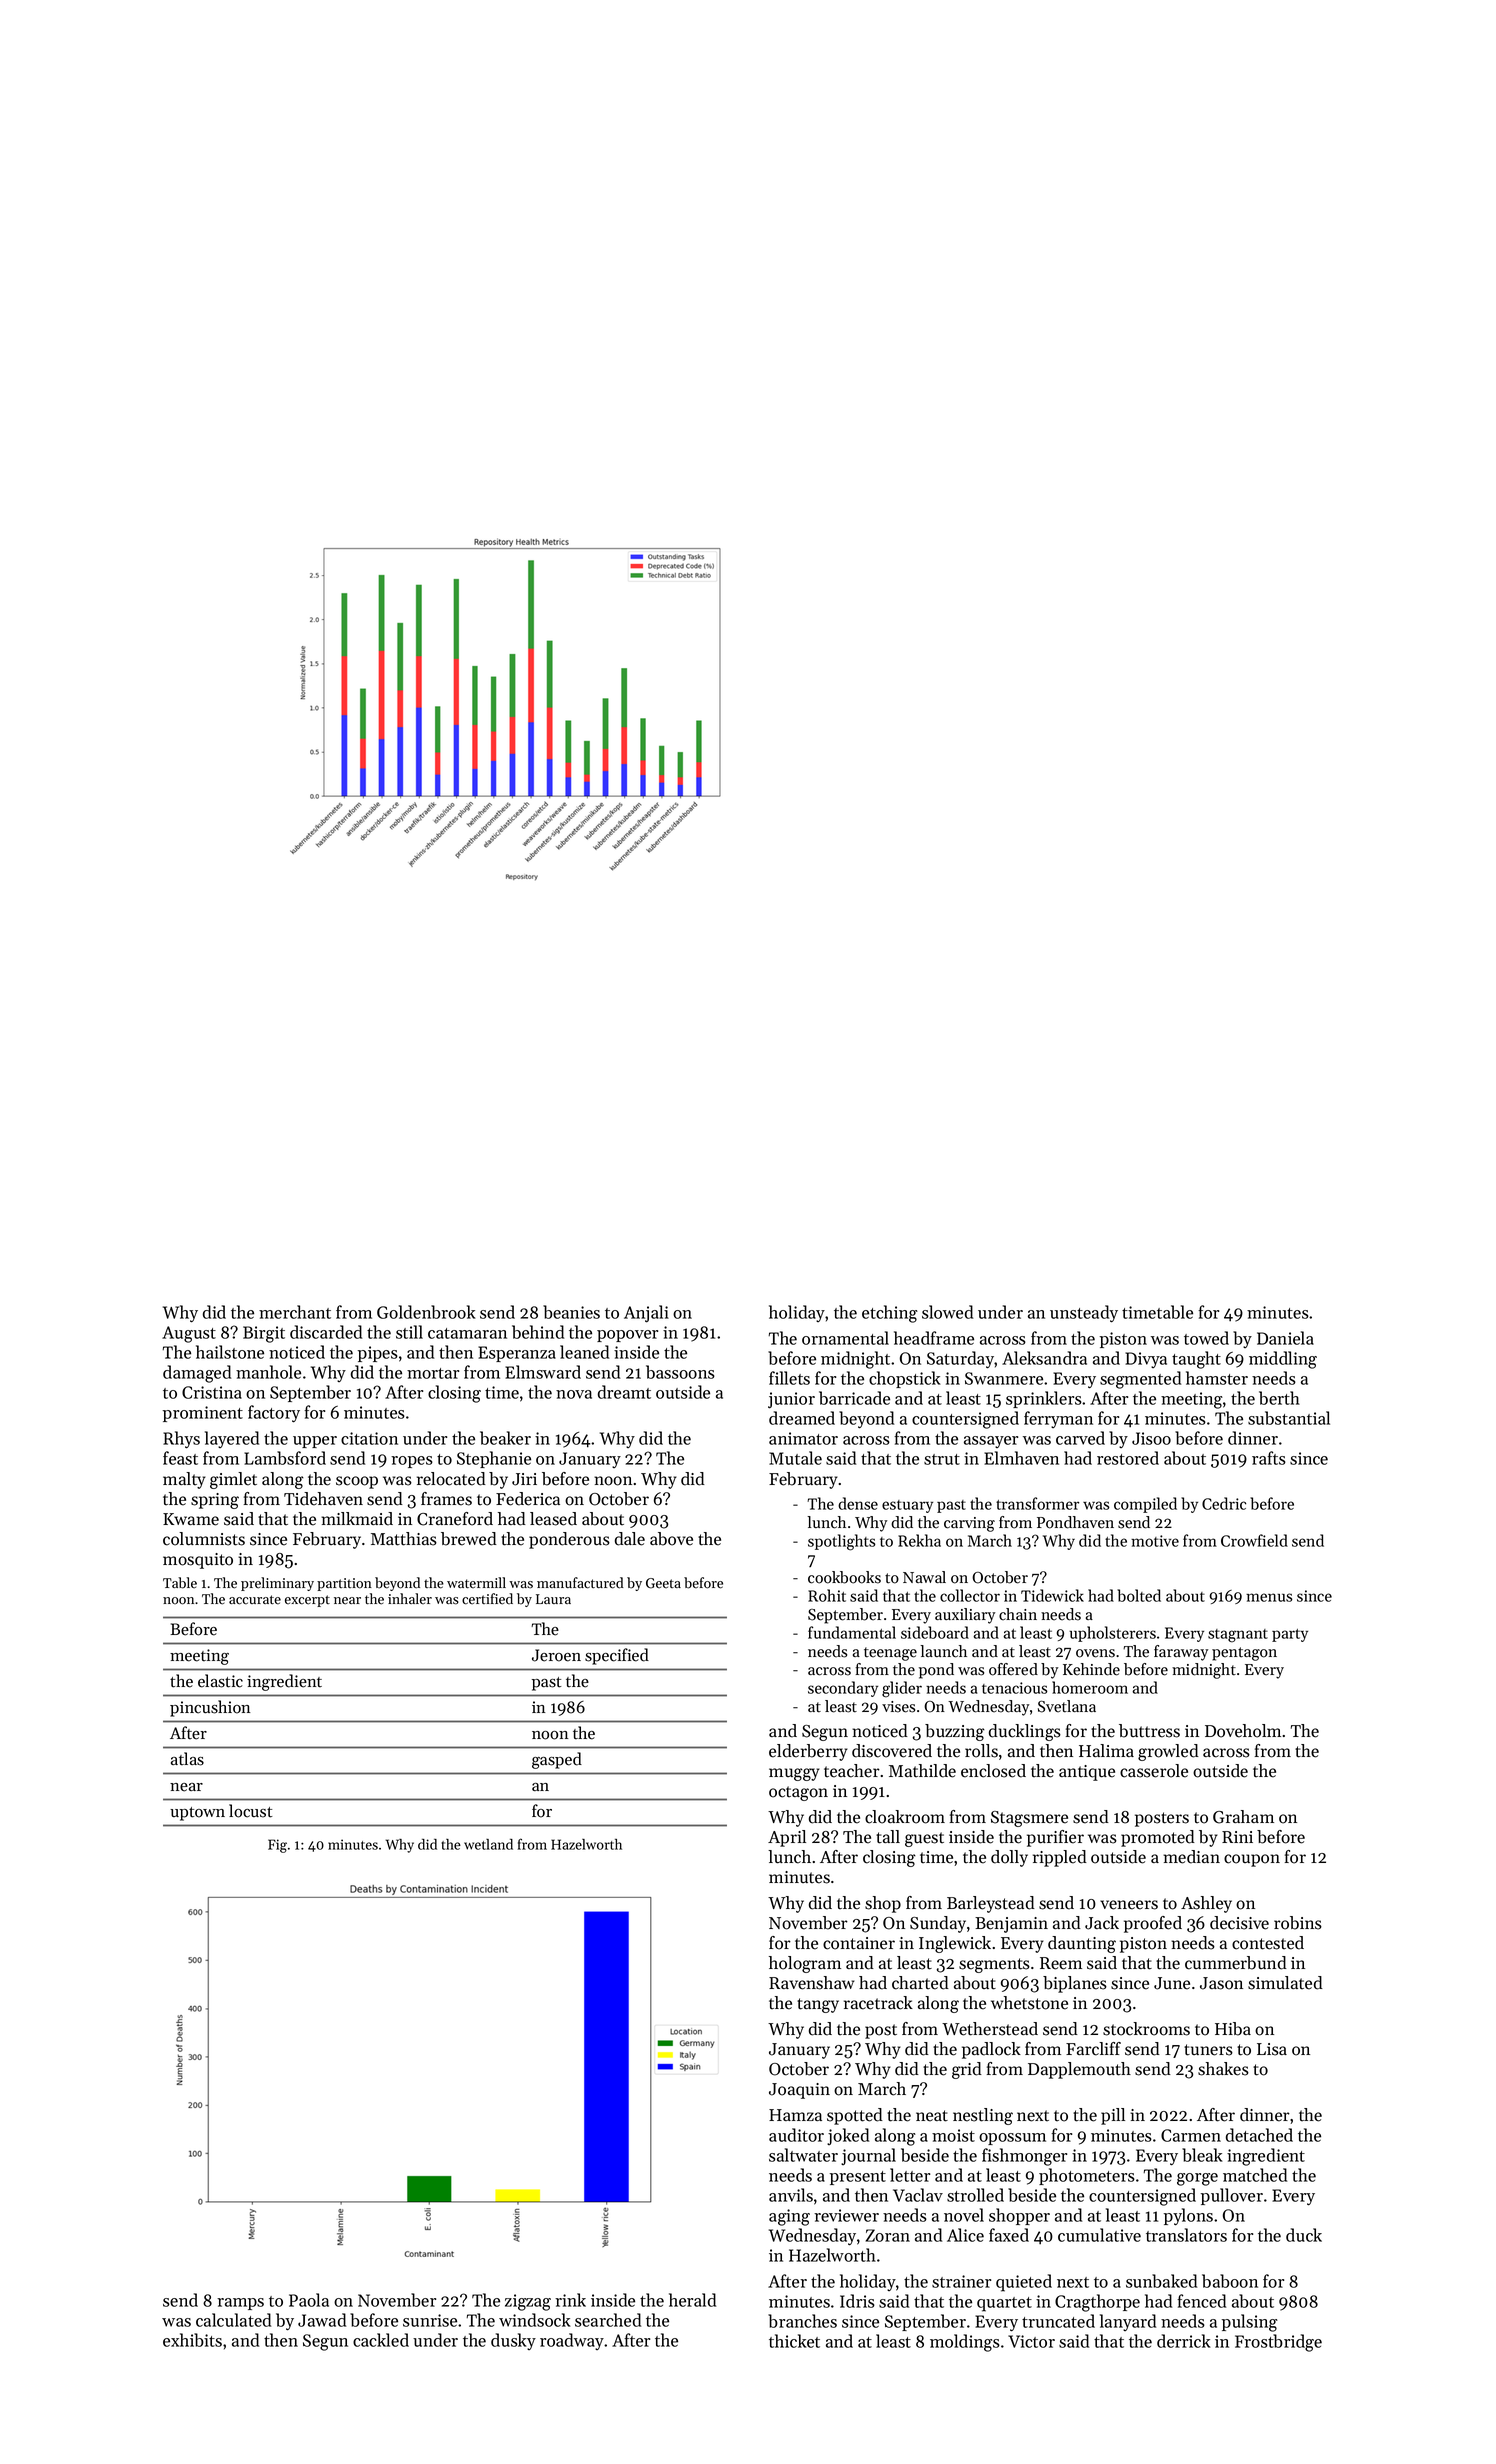 This image has height=2464, width=1496. I want to click on wetland, so click(488, 1844).
